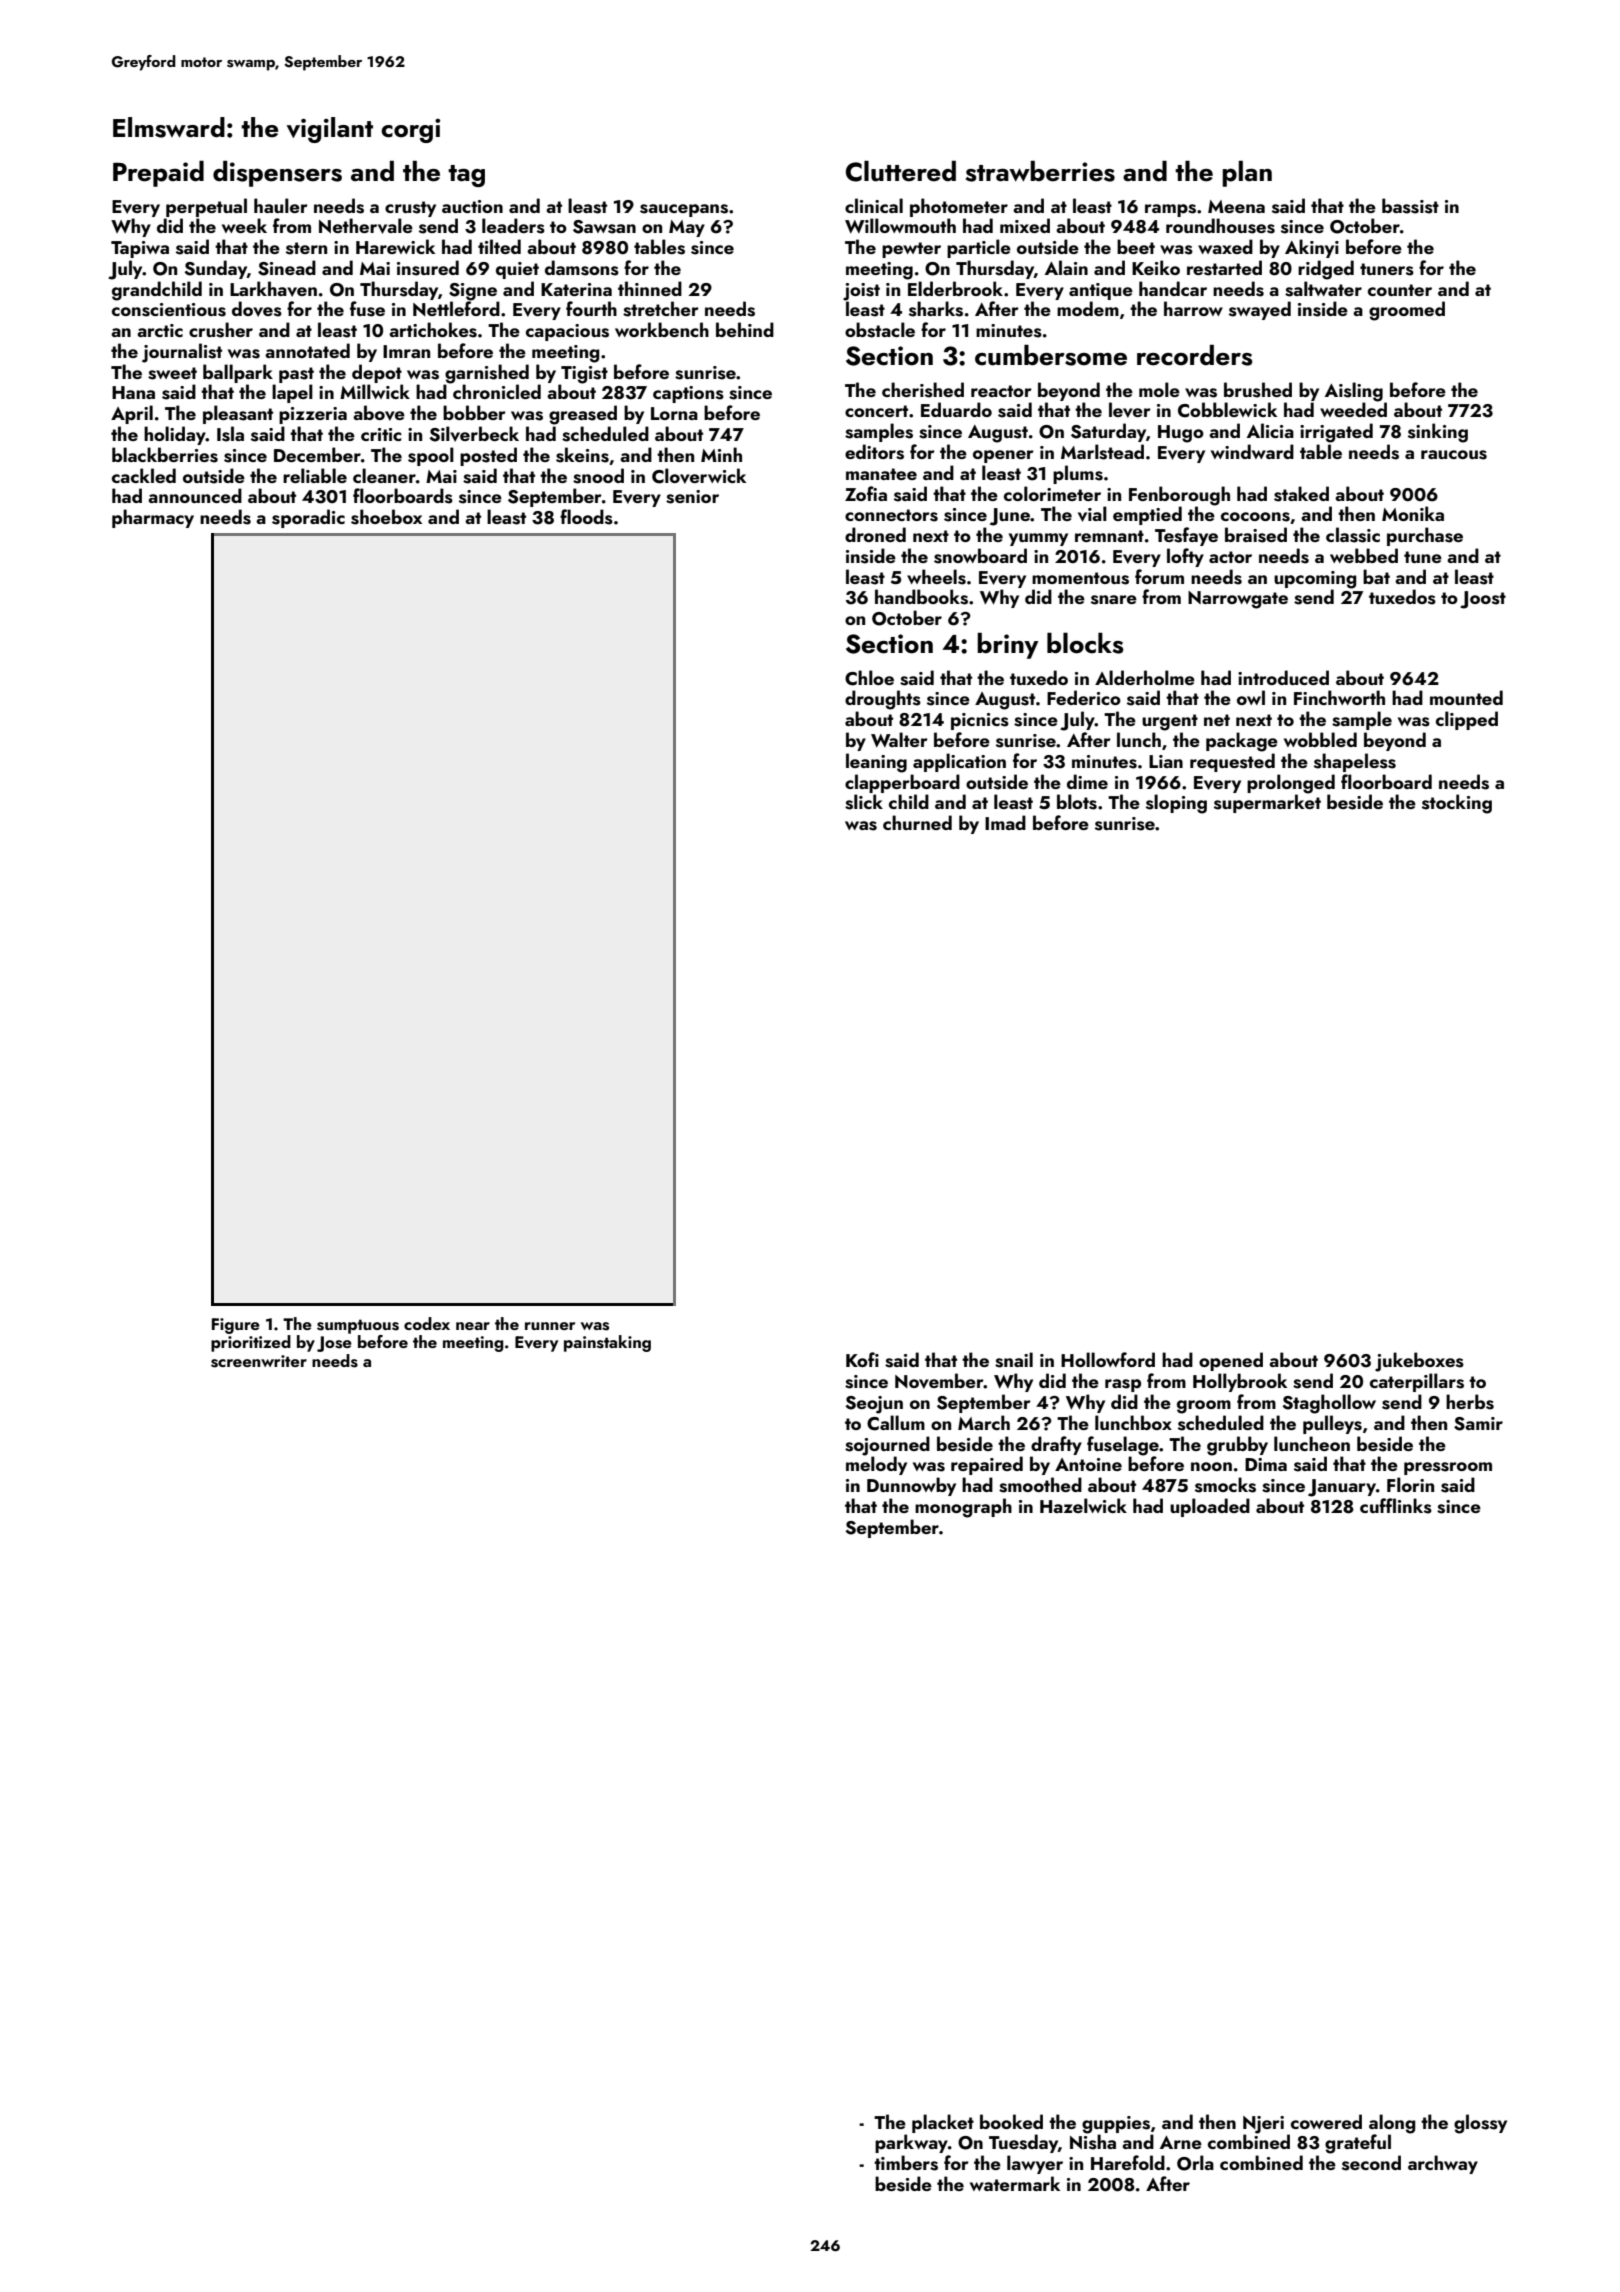 Image resolution: width=1620 pixels, height=2292 pixels. What do you see at coordinates (1238, 600) in the image?
I see `Narrowgate` at bounding box center [1238, 600].
